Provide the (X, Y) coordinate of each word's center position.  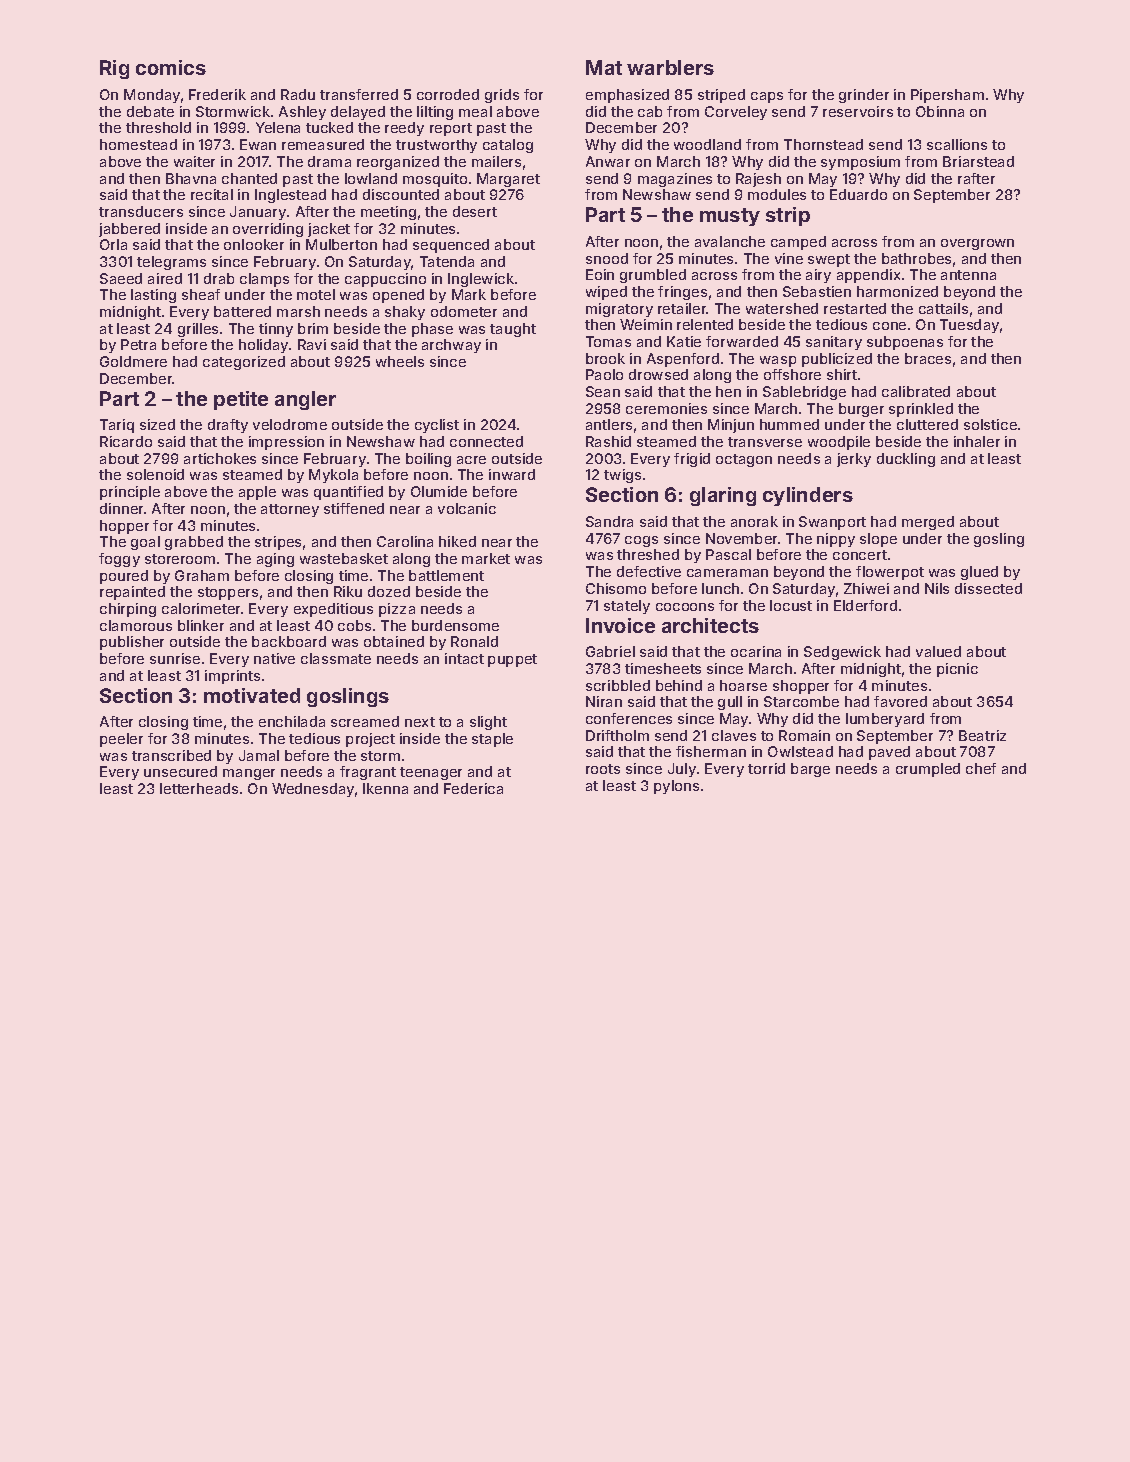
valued (938, 651)
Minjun (731, 426)
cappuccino (385, 280)
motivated (252, 695)
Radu (298, 94)
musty (730, 217)
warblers (670, 67)
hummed (789, 424)
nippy (836, 540)
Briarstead (978, 161)
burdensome (455, 625)
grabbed (194, 543)
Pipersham (947, 96)
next (420, 722)
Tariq (117, 426)
